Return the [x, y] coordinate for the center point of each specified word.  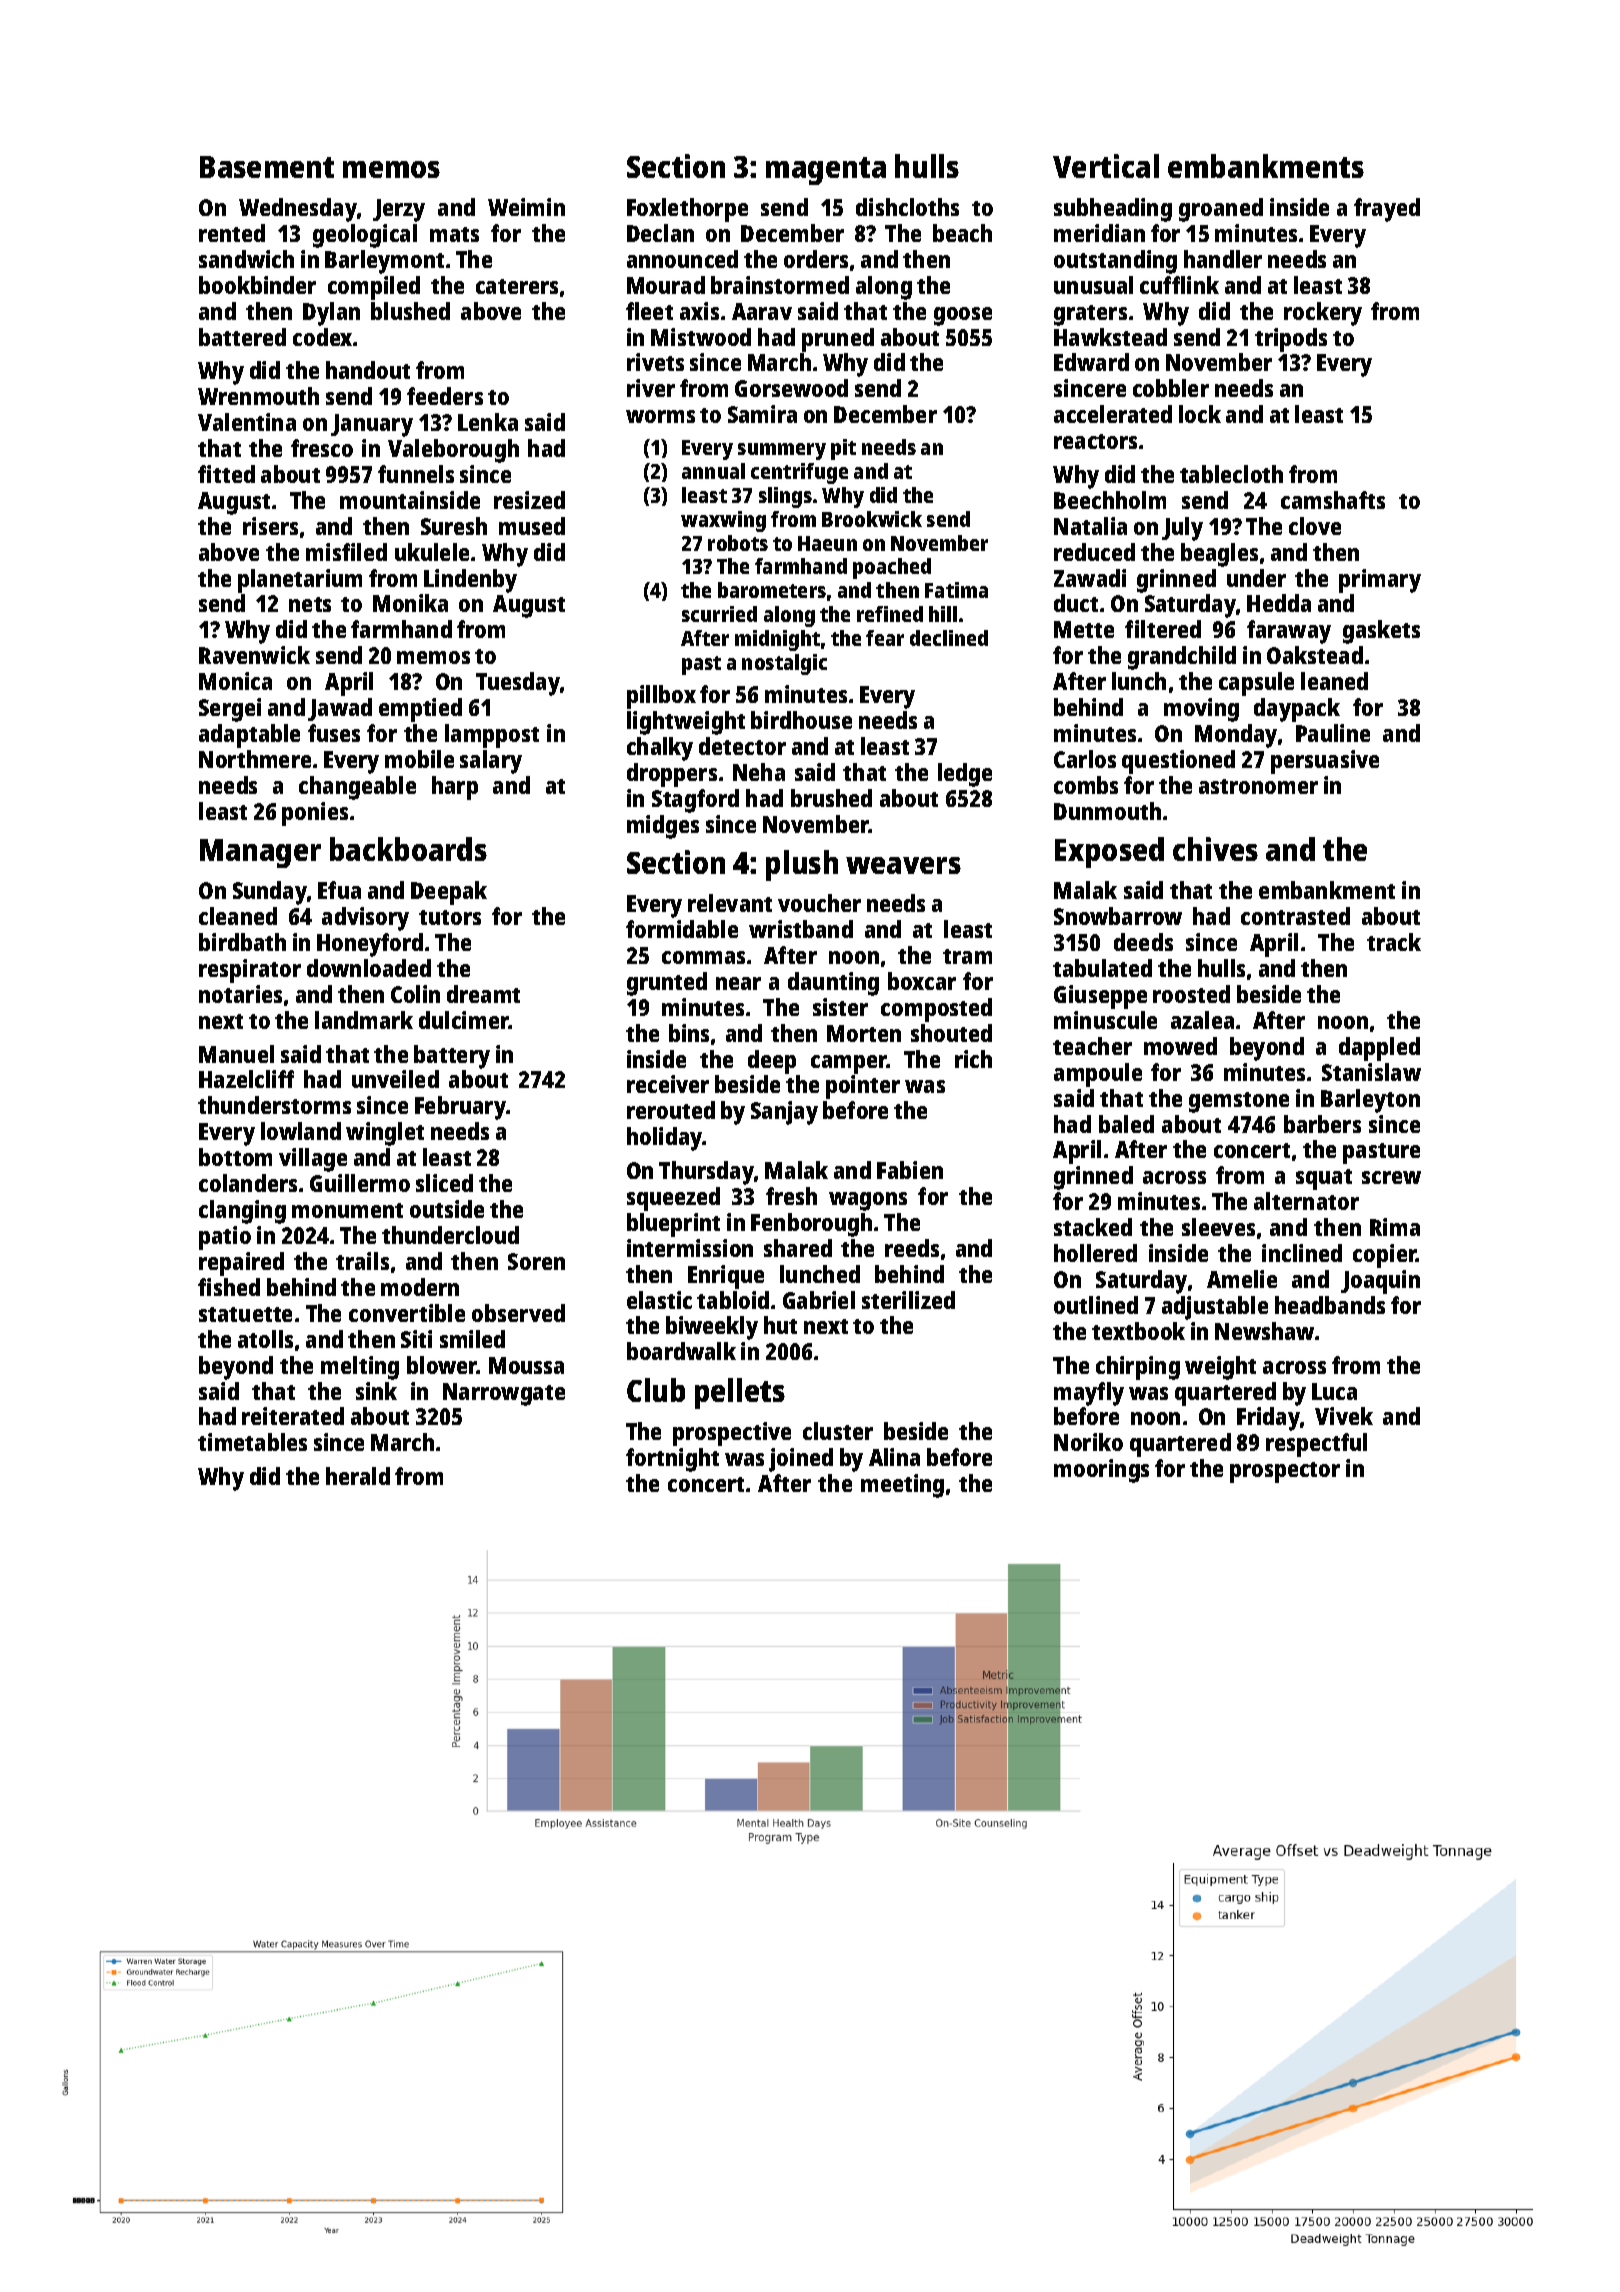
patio [225, 1238]
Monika [410, 603]
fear [885, 638]
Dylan [331, 314]
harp [455, 788]
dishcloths [907, 207]
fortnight [672, 1460]
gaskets [1381, 632]
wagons [868, 1201]
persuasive [1325, 762]
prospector [1285, 1472]
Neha [759, 772]
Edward [1091, 362]
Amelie [1242, 1279]
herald [358, 1476]
